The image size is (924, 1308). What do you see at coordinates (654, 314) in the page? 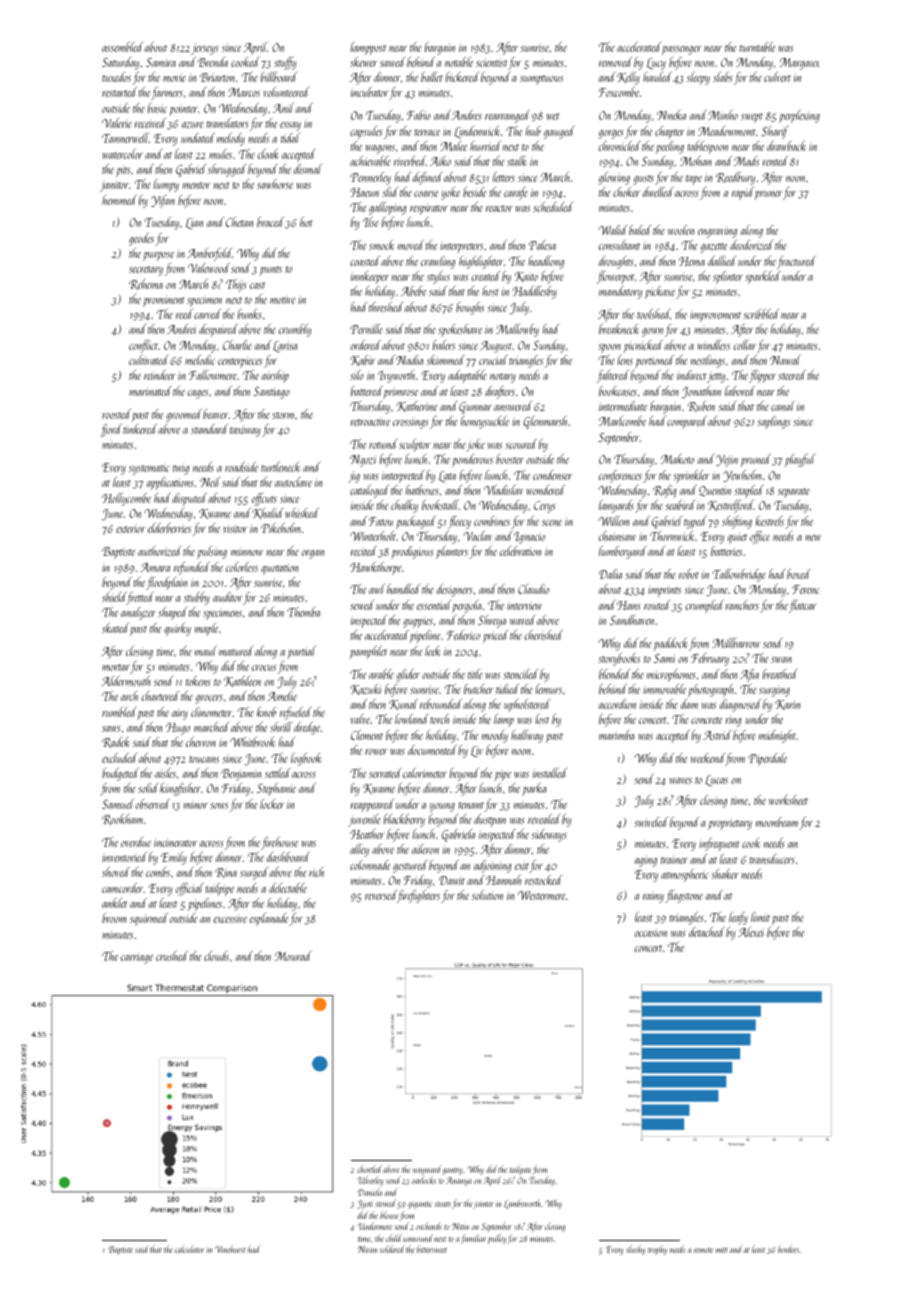
I see `toolshed` at bounding box center [654, 314].
